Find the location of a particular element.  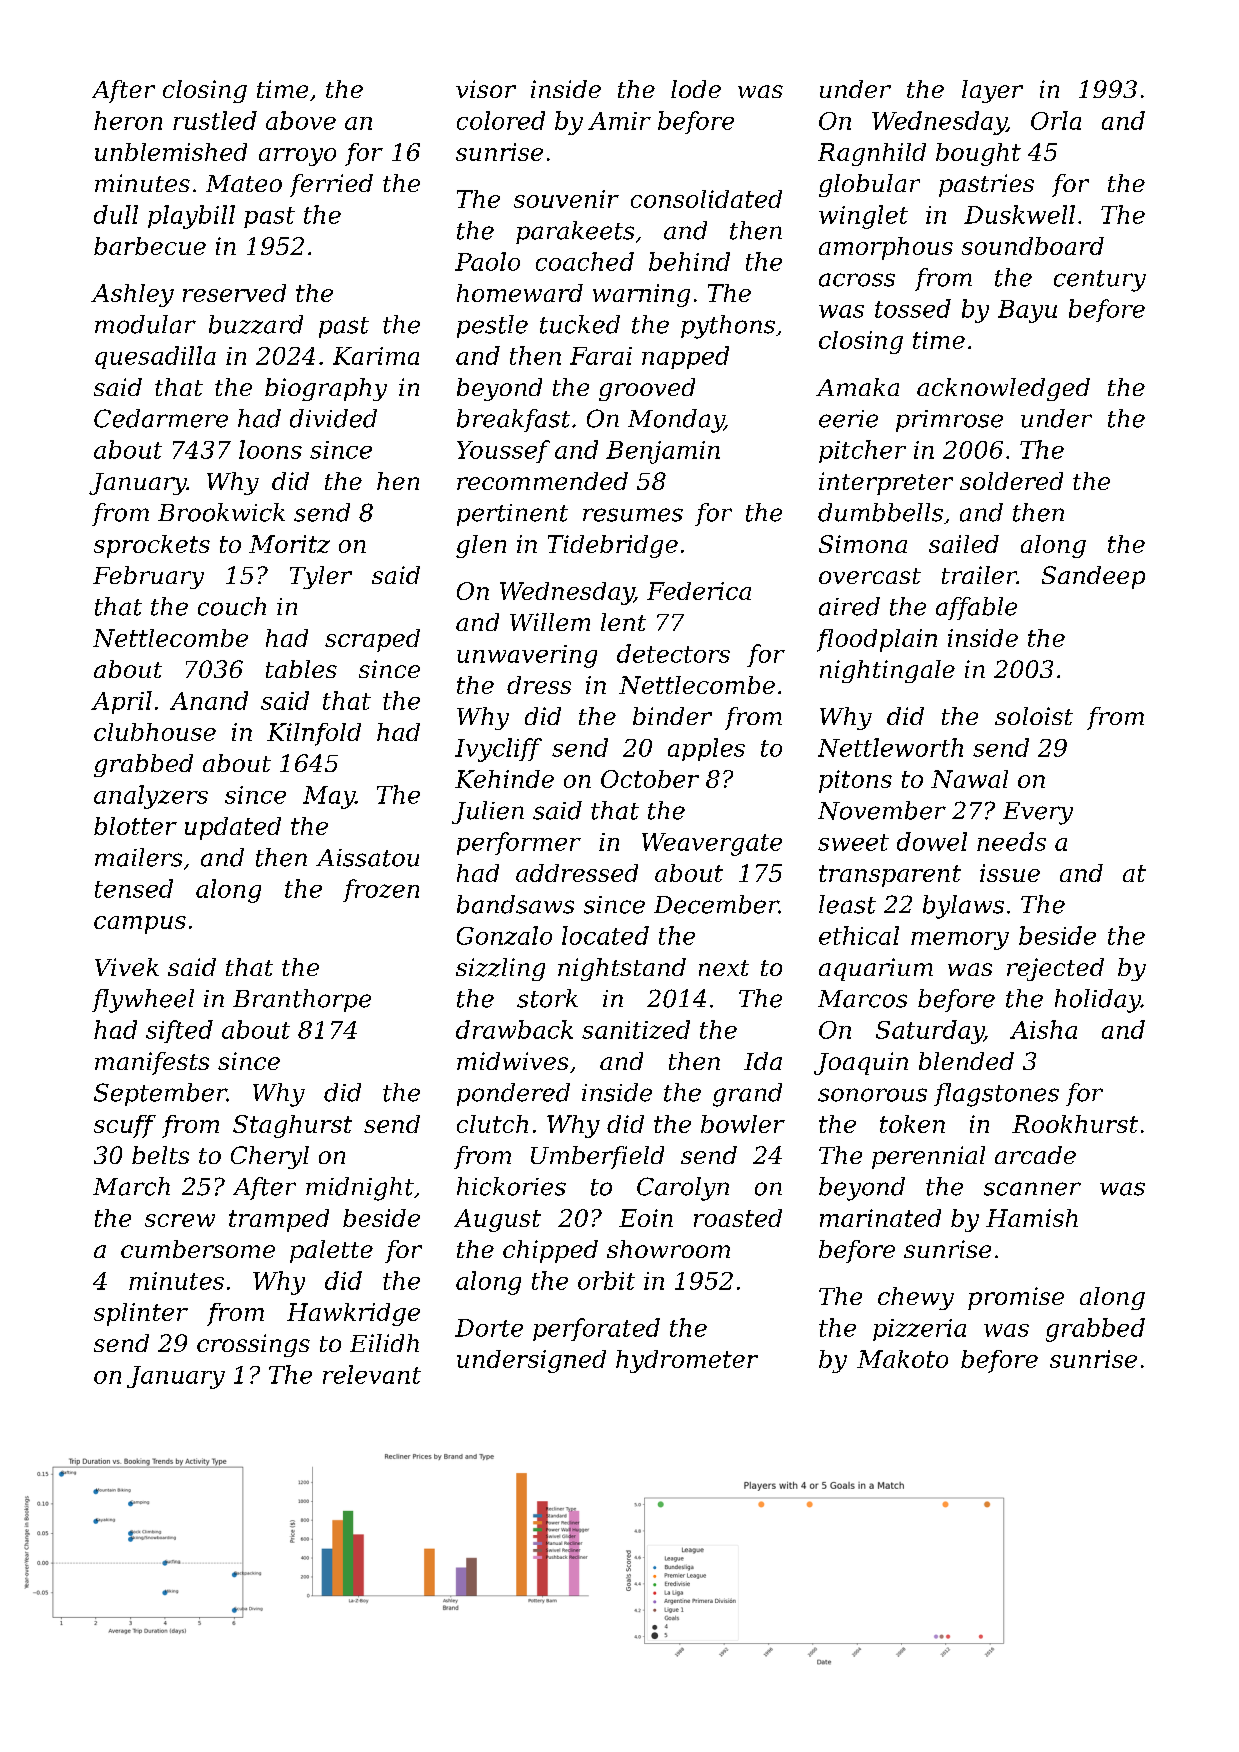

Orla is located at coordinates (1056, 120).
